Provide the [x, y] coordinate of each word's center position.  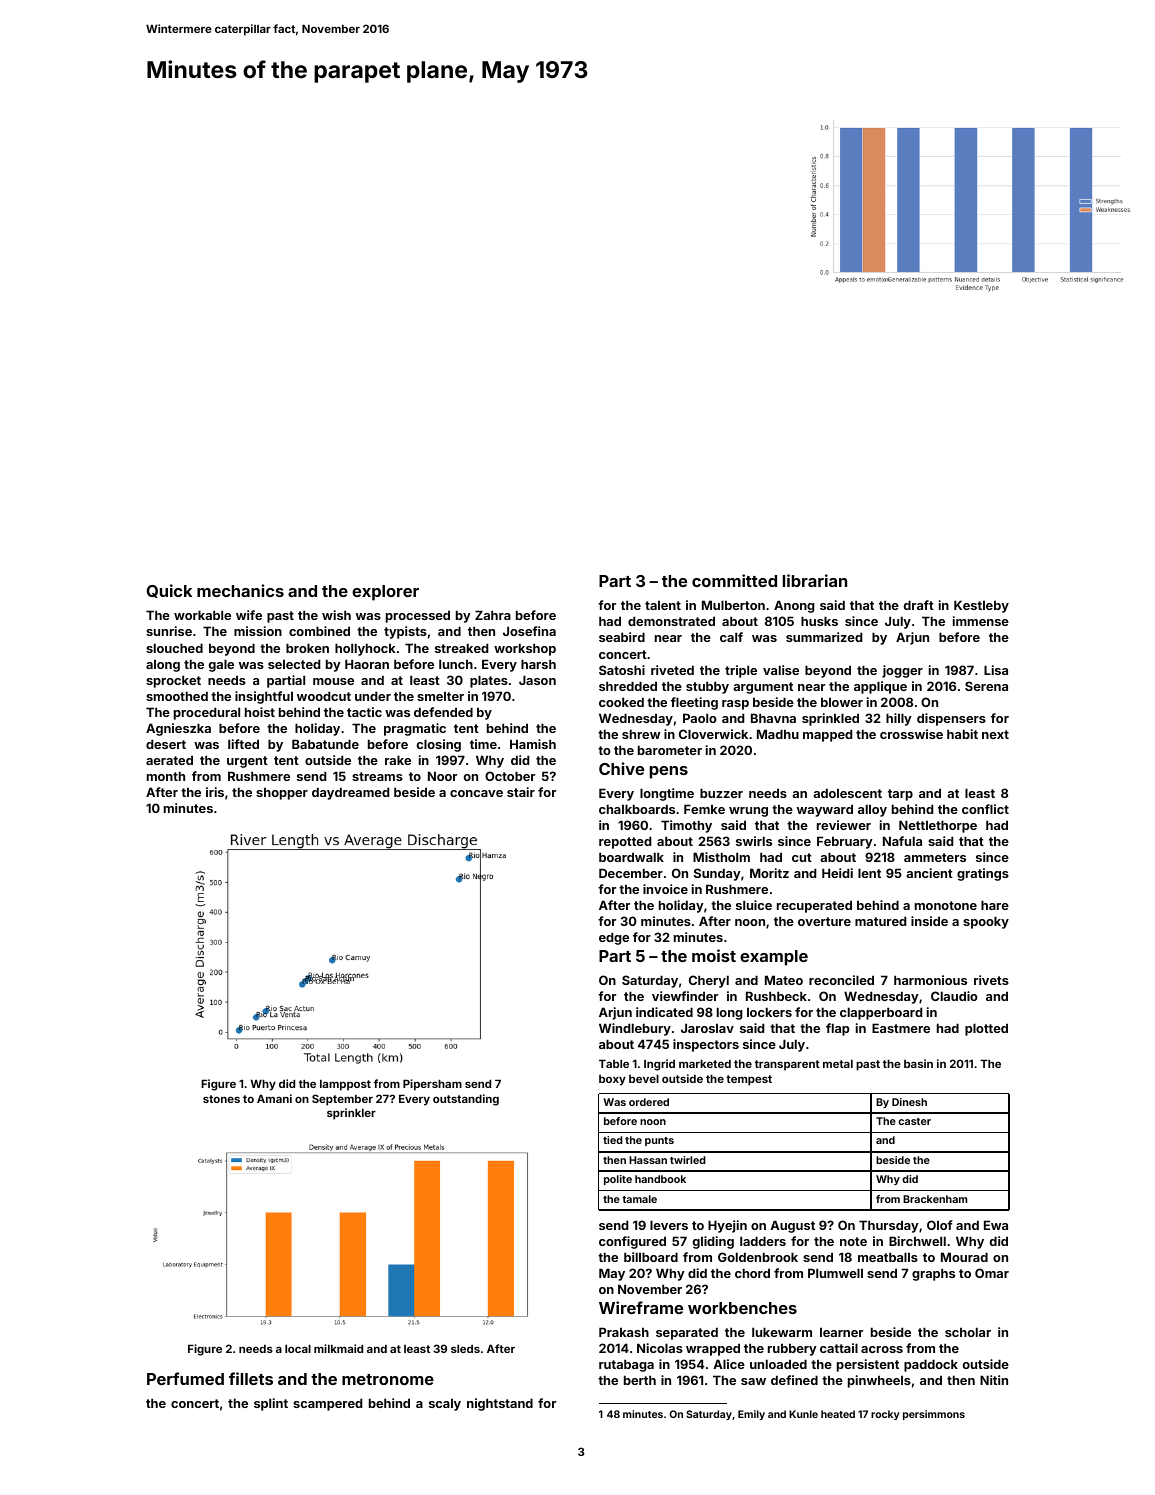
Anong [794, 606]
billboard [651, 1257]
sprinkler [351, 1114]
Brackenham [935, 1199]
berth [640, 1380]
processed [418, 616]
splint [271, 1404]
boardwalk [631, 857]
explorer [385, 593]
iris [215, 792]
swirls [754, 841]
